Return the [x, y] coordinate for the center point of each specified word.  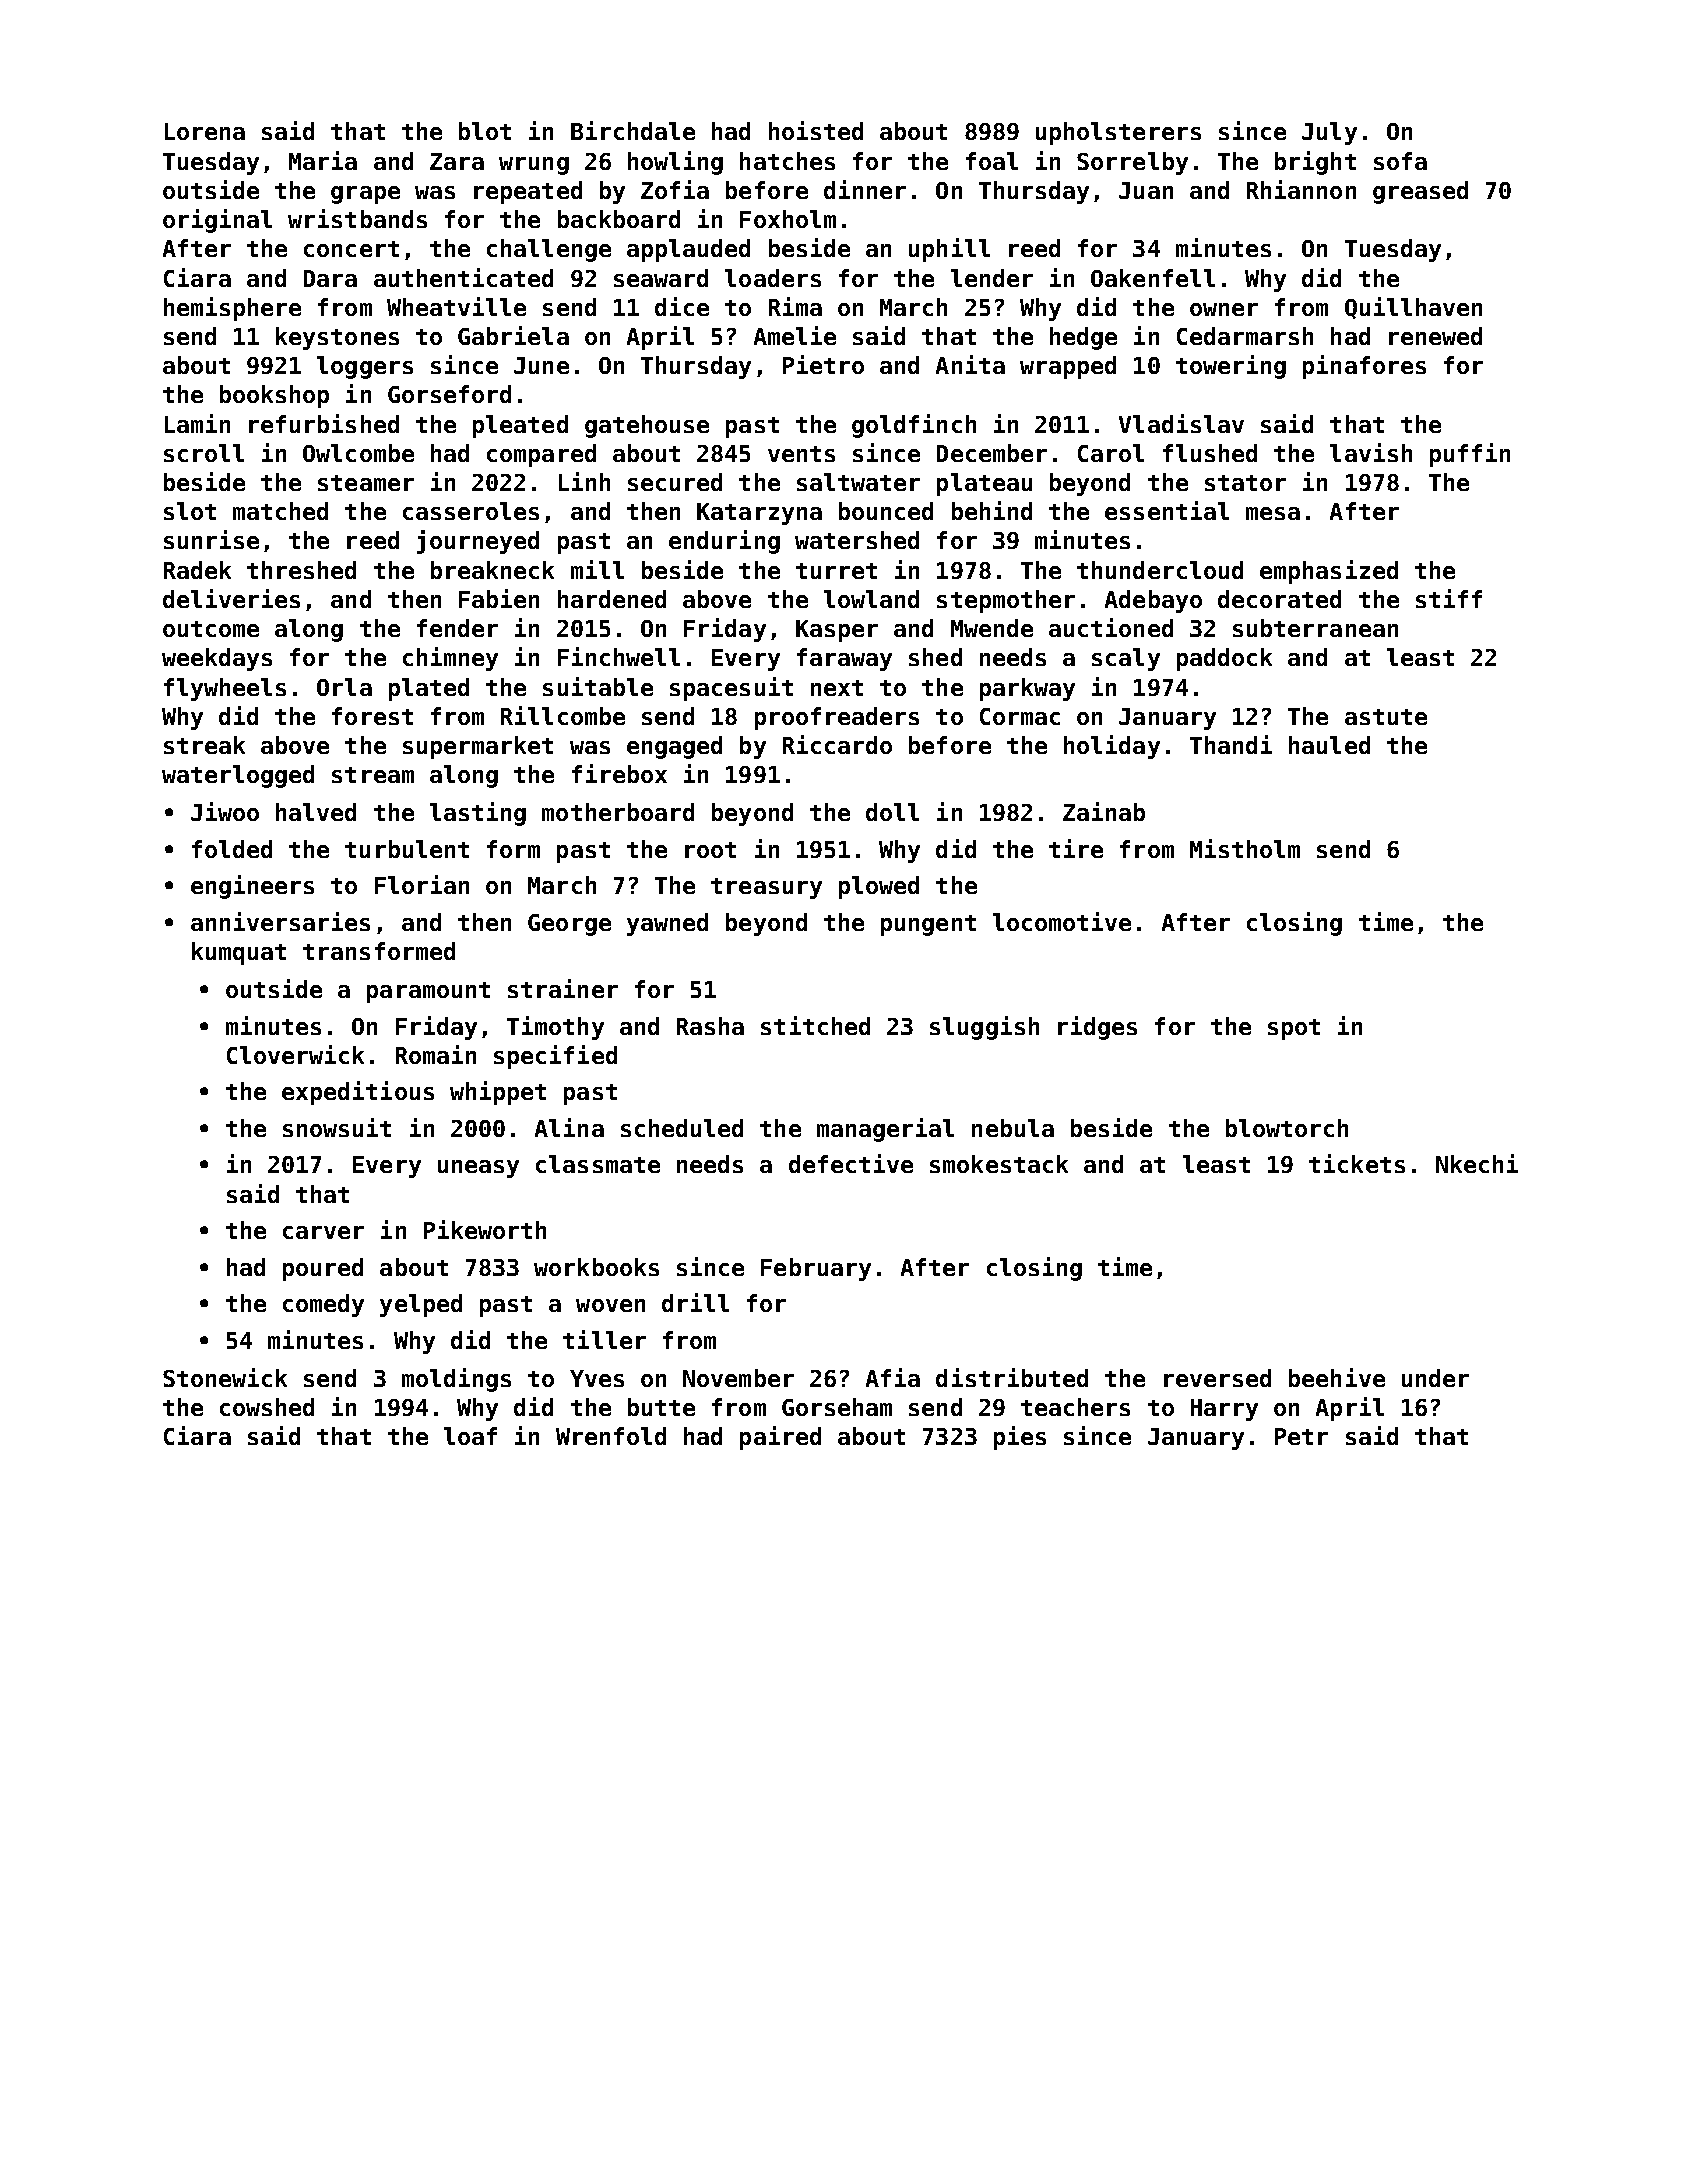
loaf [470, 1436]
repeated [528, 192]
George [569, 925]
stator [1245, 483]
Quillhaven [1413, 308]
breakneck [492, 570]
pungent [928, 925]
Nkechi [1477, 1163]
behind [992, 510]
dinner [865, 189]
